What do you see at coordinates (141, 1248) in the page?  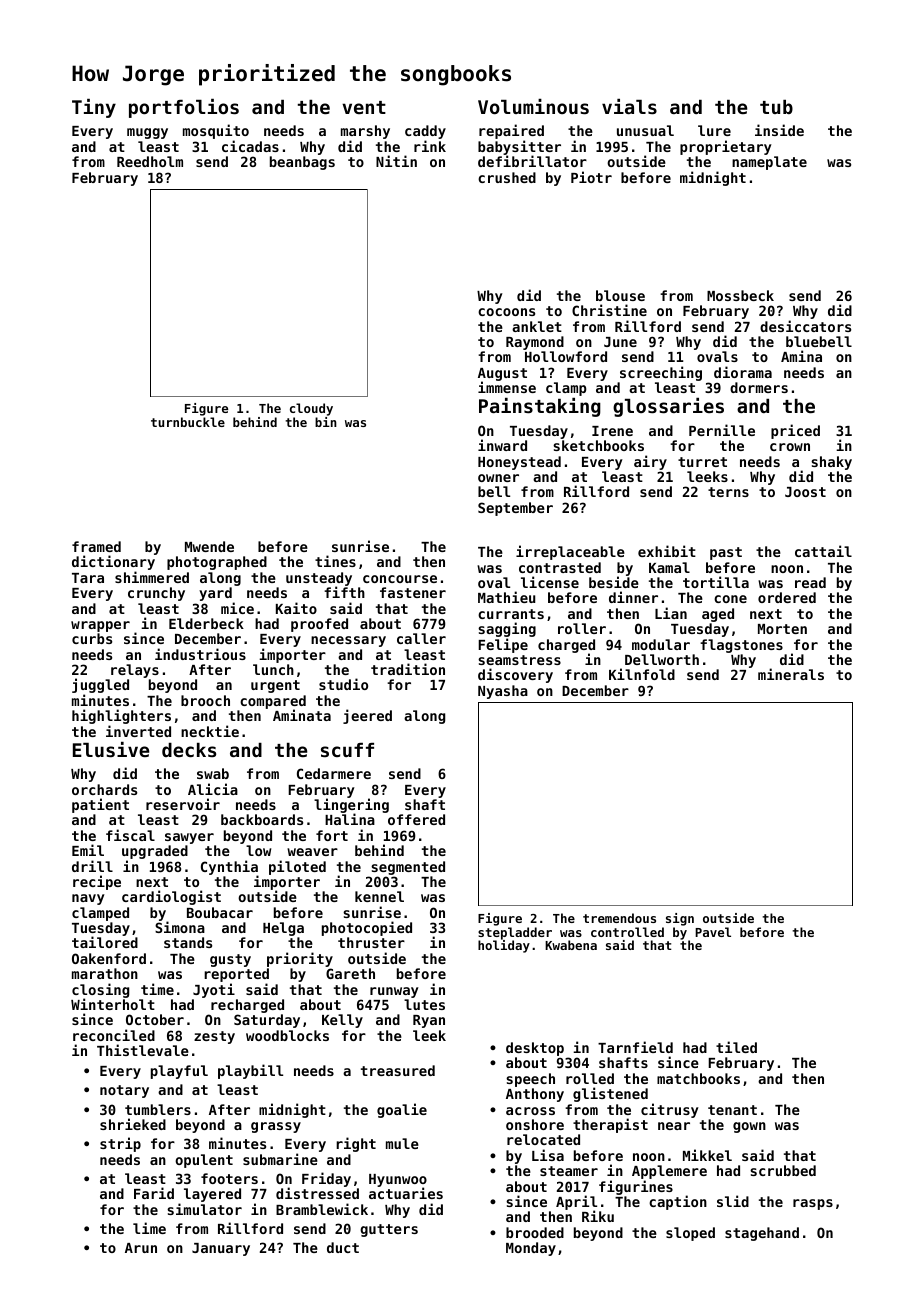 I see `Arun` at bounding box center [141, 1248].
